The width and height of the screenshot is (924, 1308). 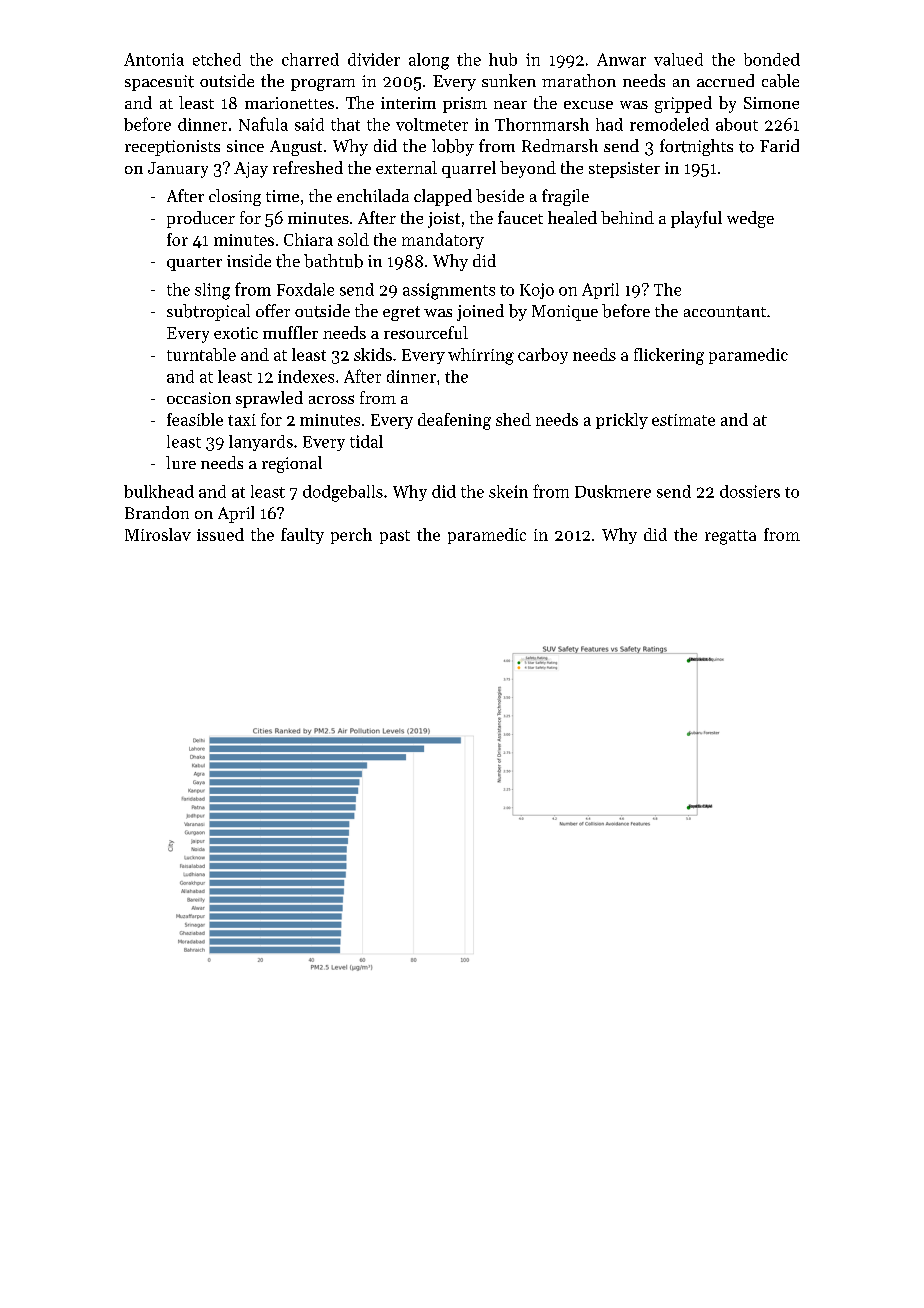 I want to click on wedge, so click(x=750, y=219).
